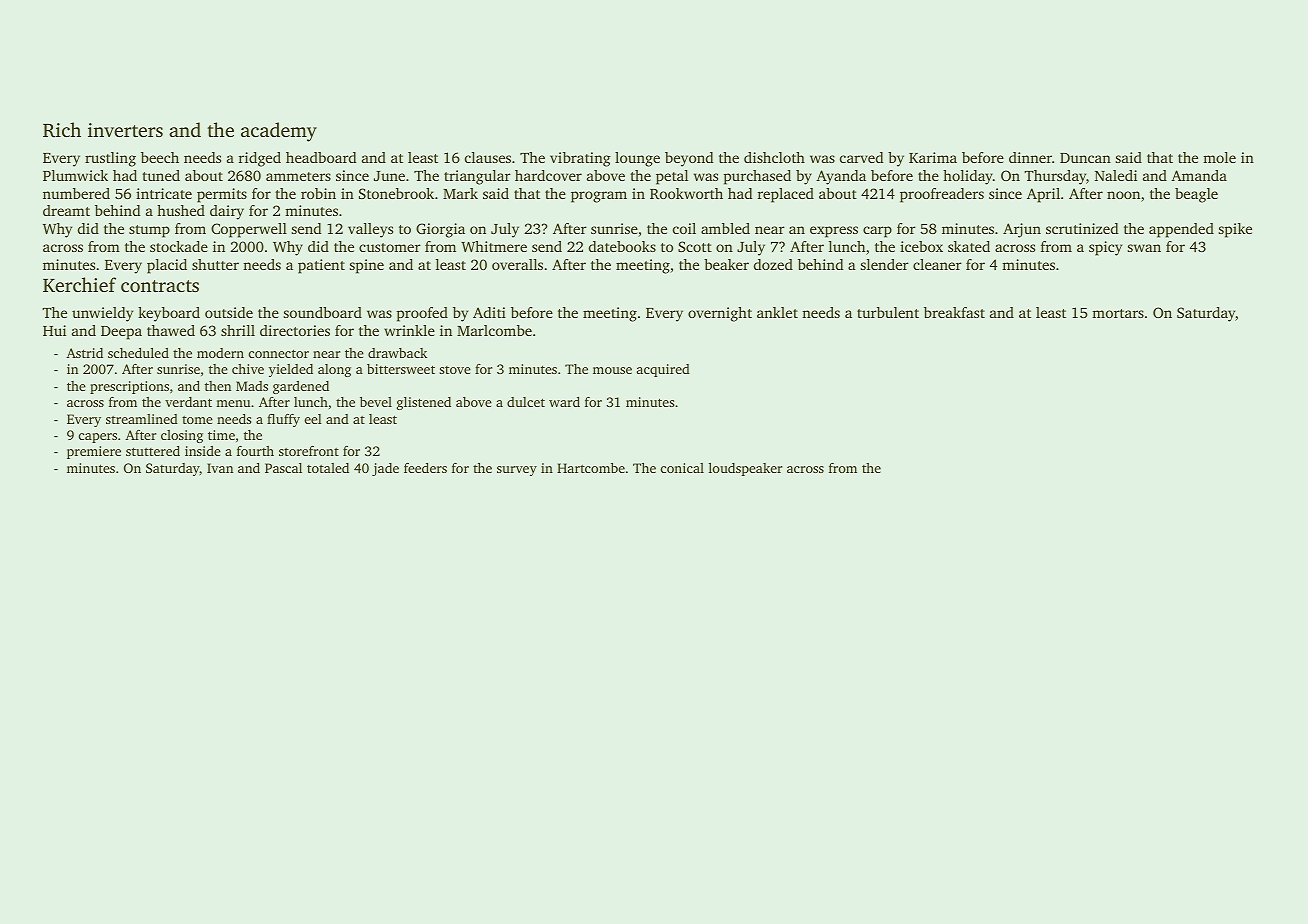 Image resolution: width=1308 pixels, height=924 pixels. Describe the element at coordinates (283, 420) in the document. I see `fluffy` at that location.
